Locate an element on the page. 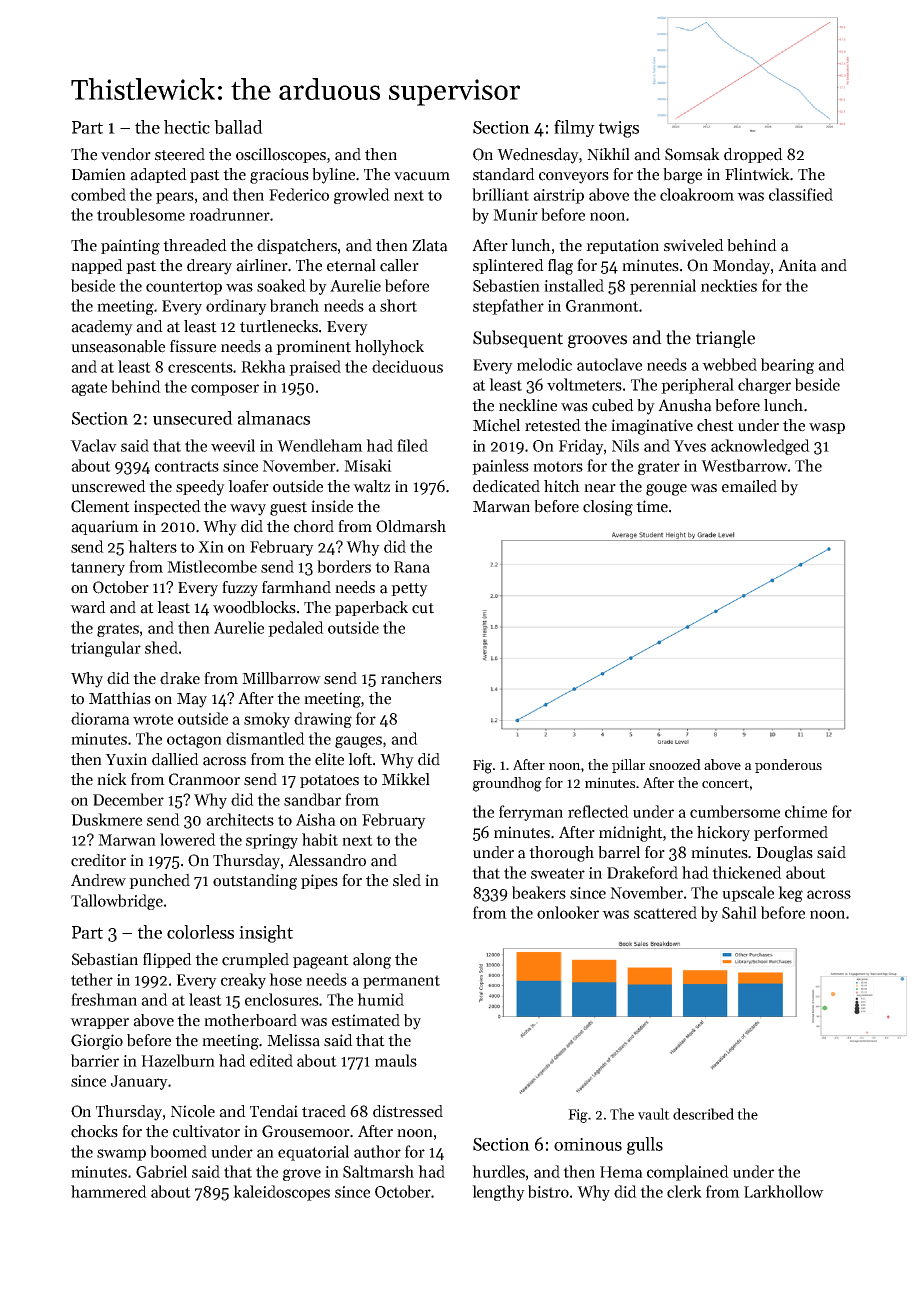 Image resolution: width=924 pixels, height=1308 pixels. inspected is located at coordinates (167, 507).
